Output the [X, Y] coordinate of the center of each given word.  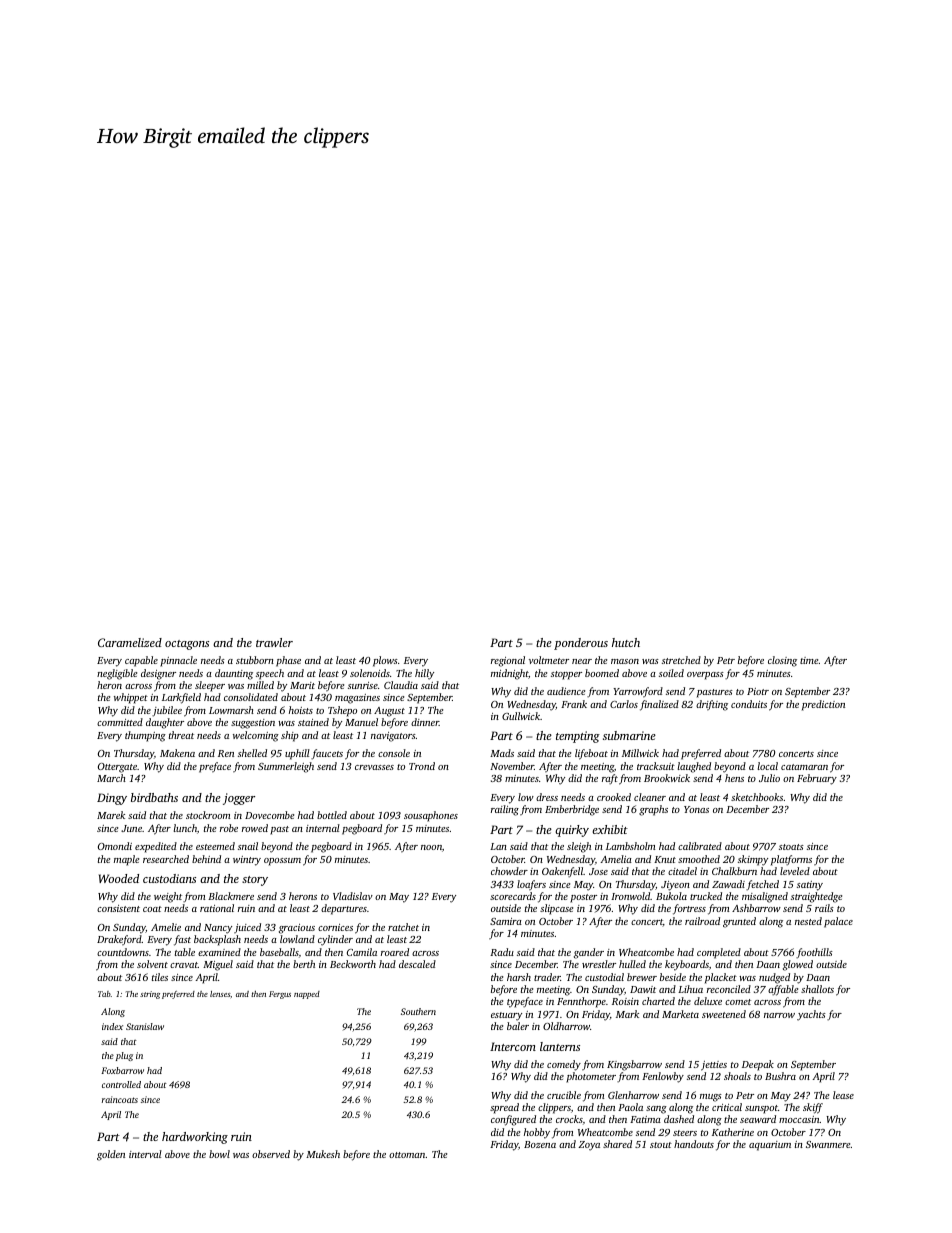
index [112, 1026]
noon [431, 847]
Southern [418, 1011]
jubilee [167, 711]
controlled [121, 1084]
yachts [811, 1015]
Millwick [640, 753]
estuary [506, 1016]
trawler [274, 642]
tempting [578, 737]
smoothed [699, 859]
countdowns [123, 952]
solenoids [370, 673]
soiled [671, 673]
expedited [156, 847]
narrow [779, 1015]
